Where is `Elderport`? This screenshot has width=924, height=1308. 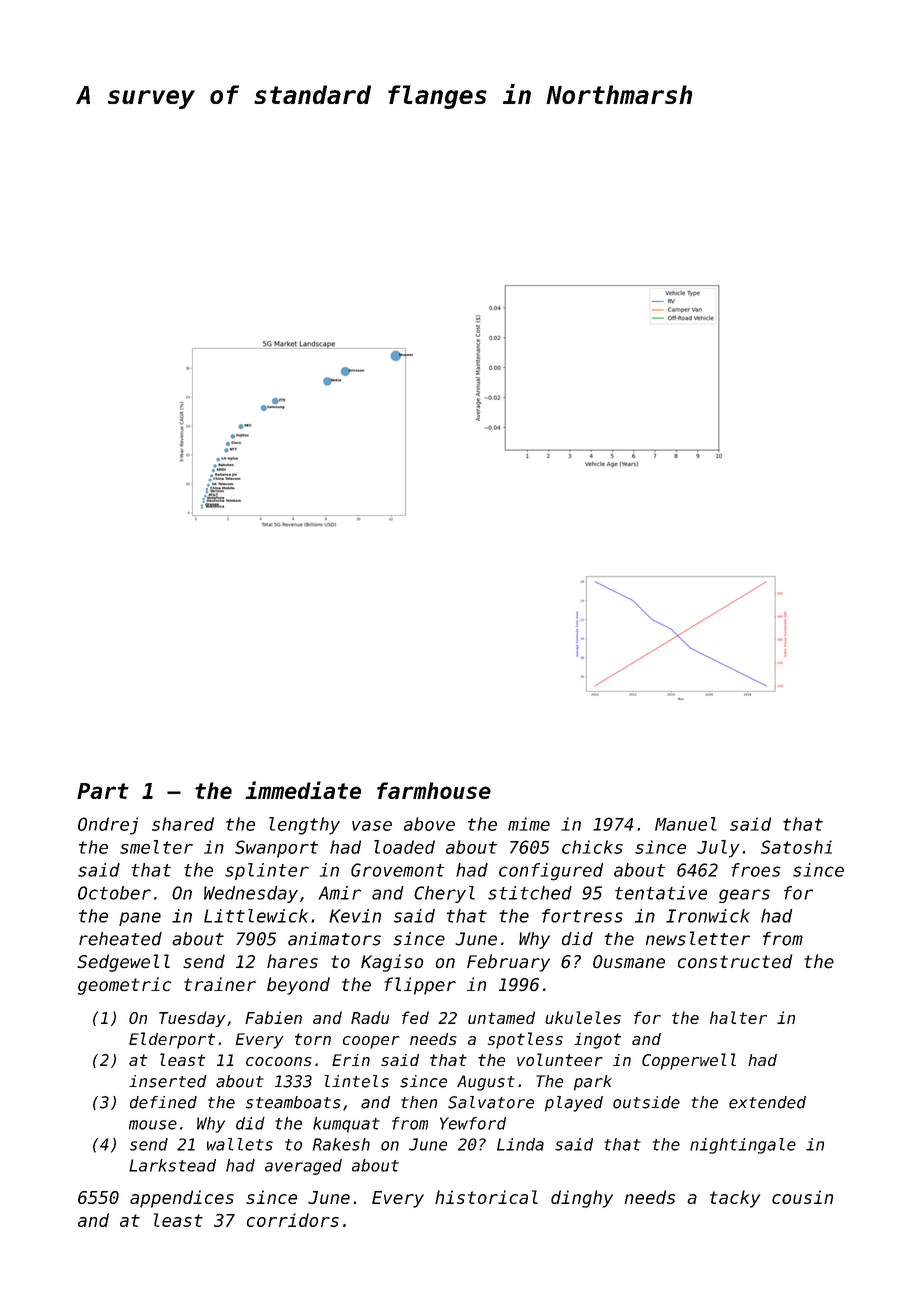
Elderport is located at coordinates (172, 1040).
